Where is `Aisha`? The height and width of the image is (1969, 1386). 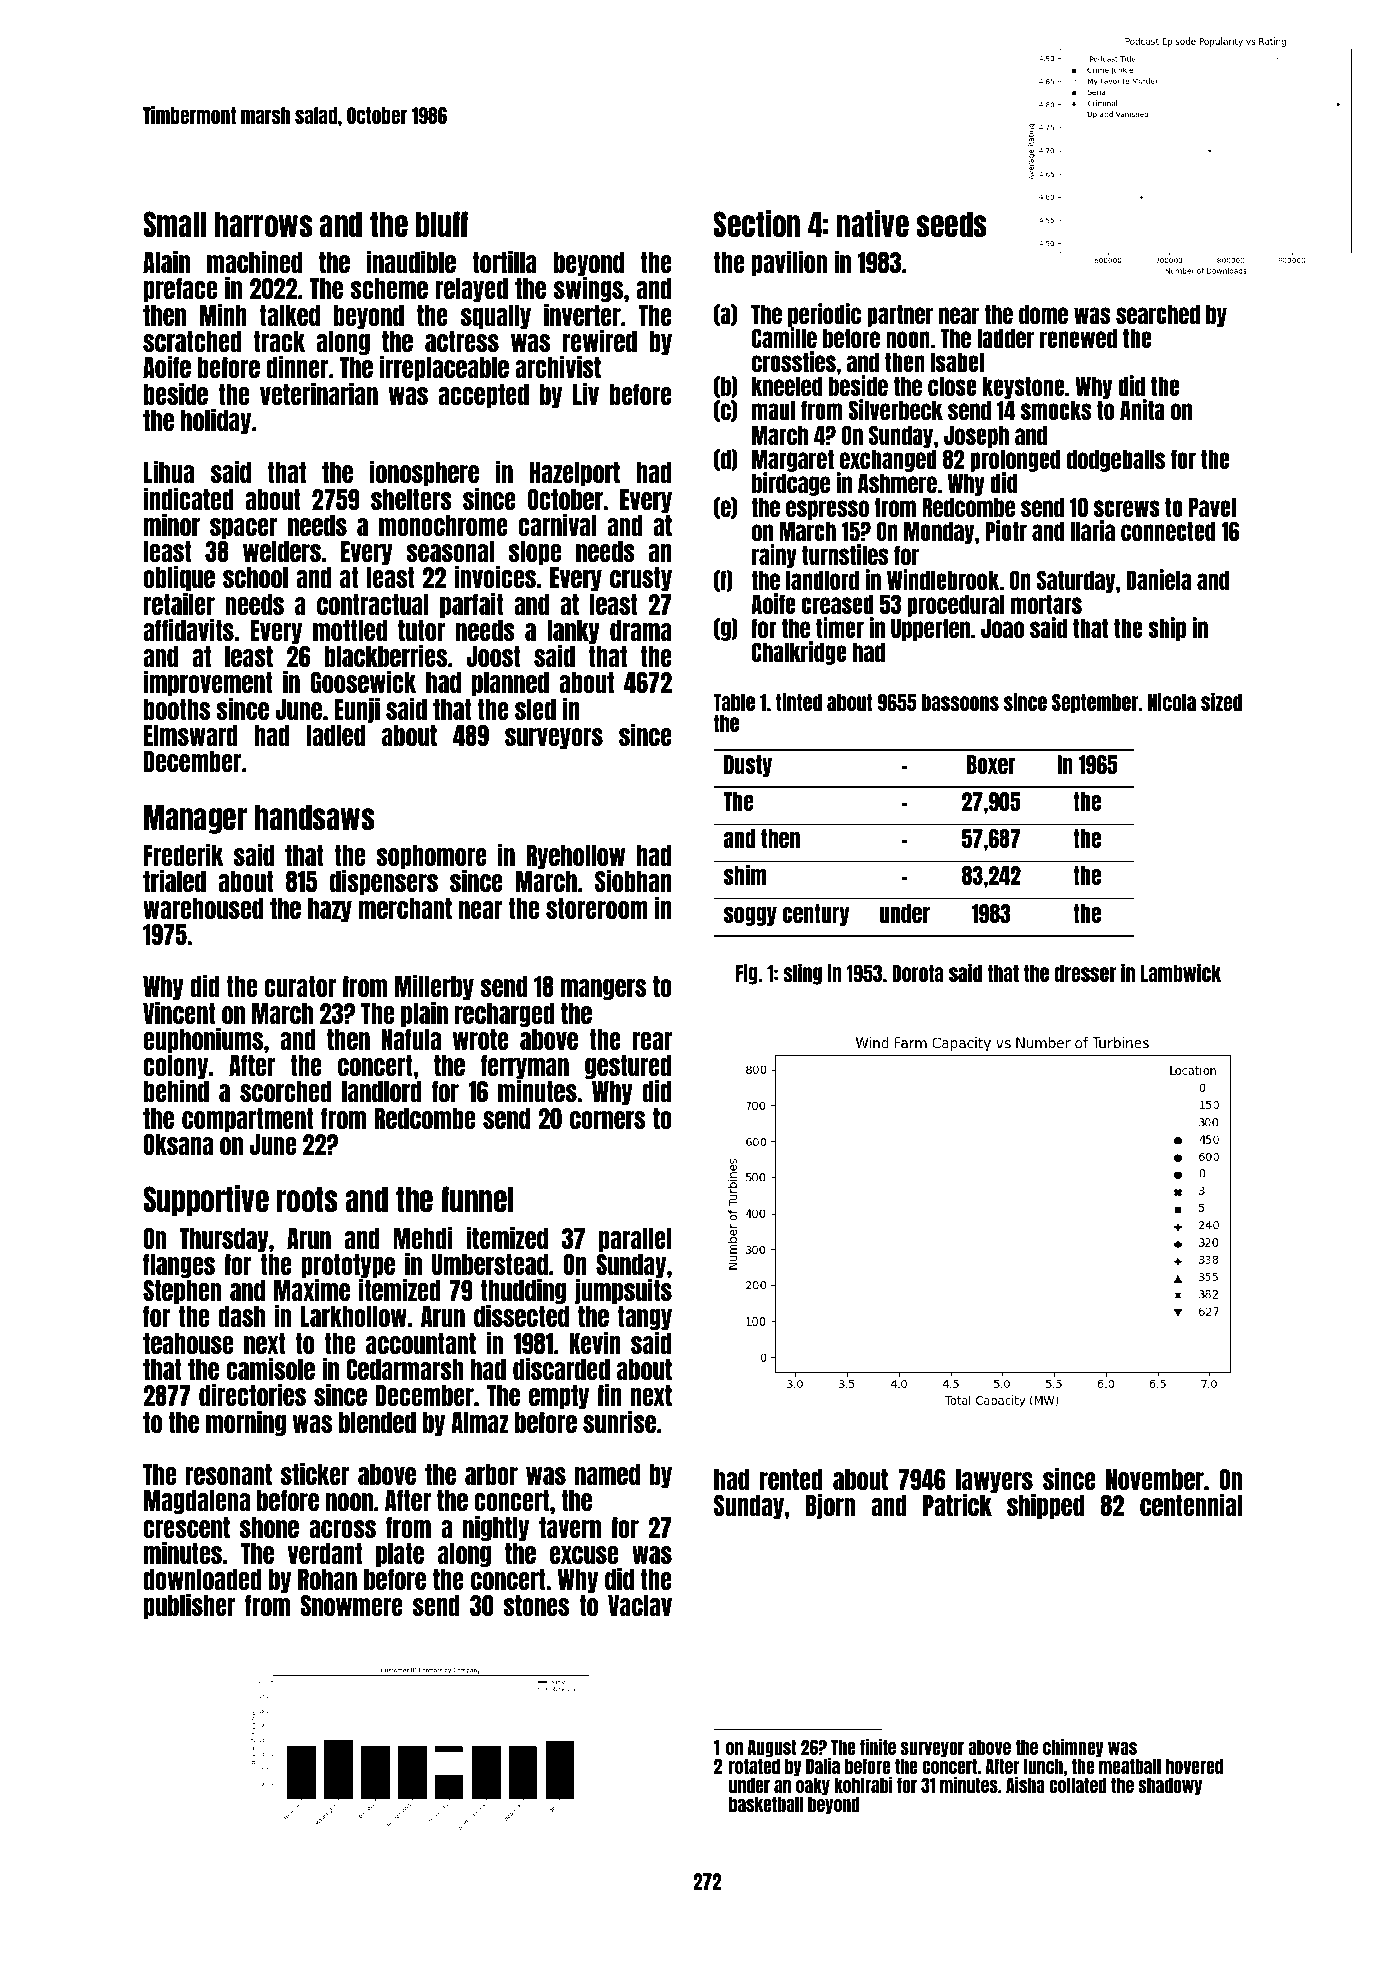
Aisha is located at coordinates (1025, 1784).
